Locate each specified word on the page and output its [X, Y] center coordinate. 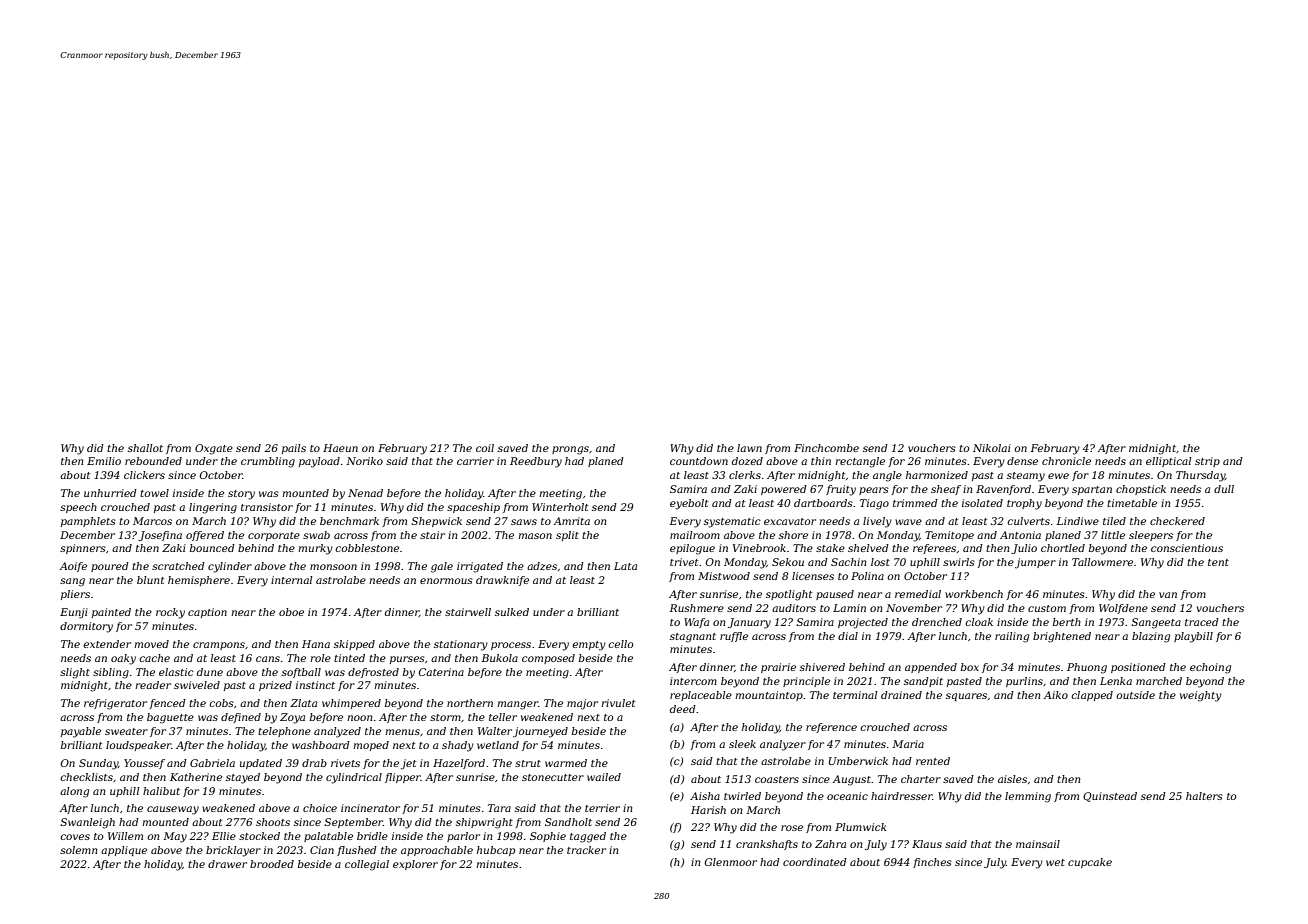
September [353, 823]
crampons [219, 646]
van [1168, 595]
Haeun [340, 448]
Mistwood [724, 576]
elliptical [1168, 462]
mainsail [1038, 844]
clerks [745, 475]
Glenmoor [731, 862]
